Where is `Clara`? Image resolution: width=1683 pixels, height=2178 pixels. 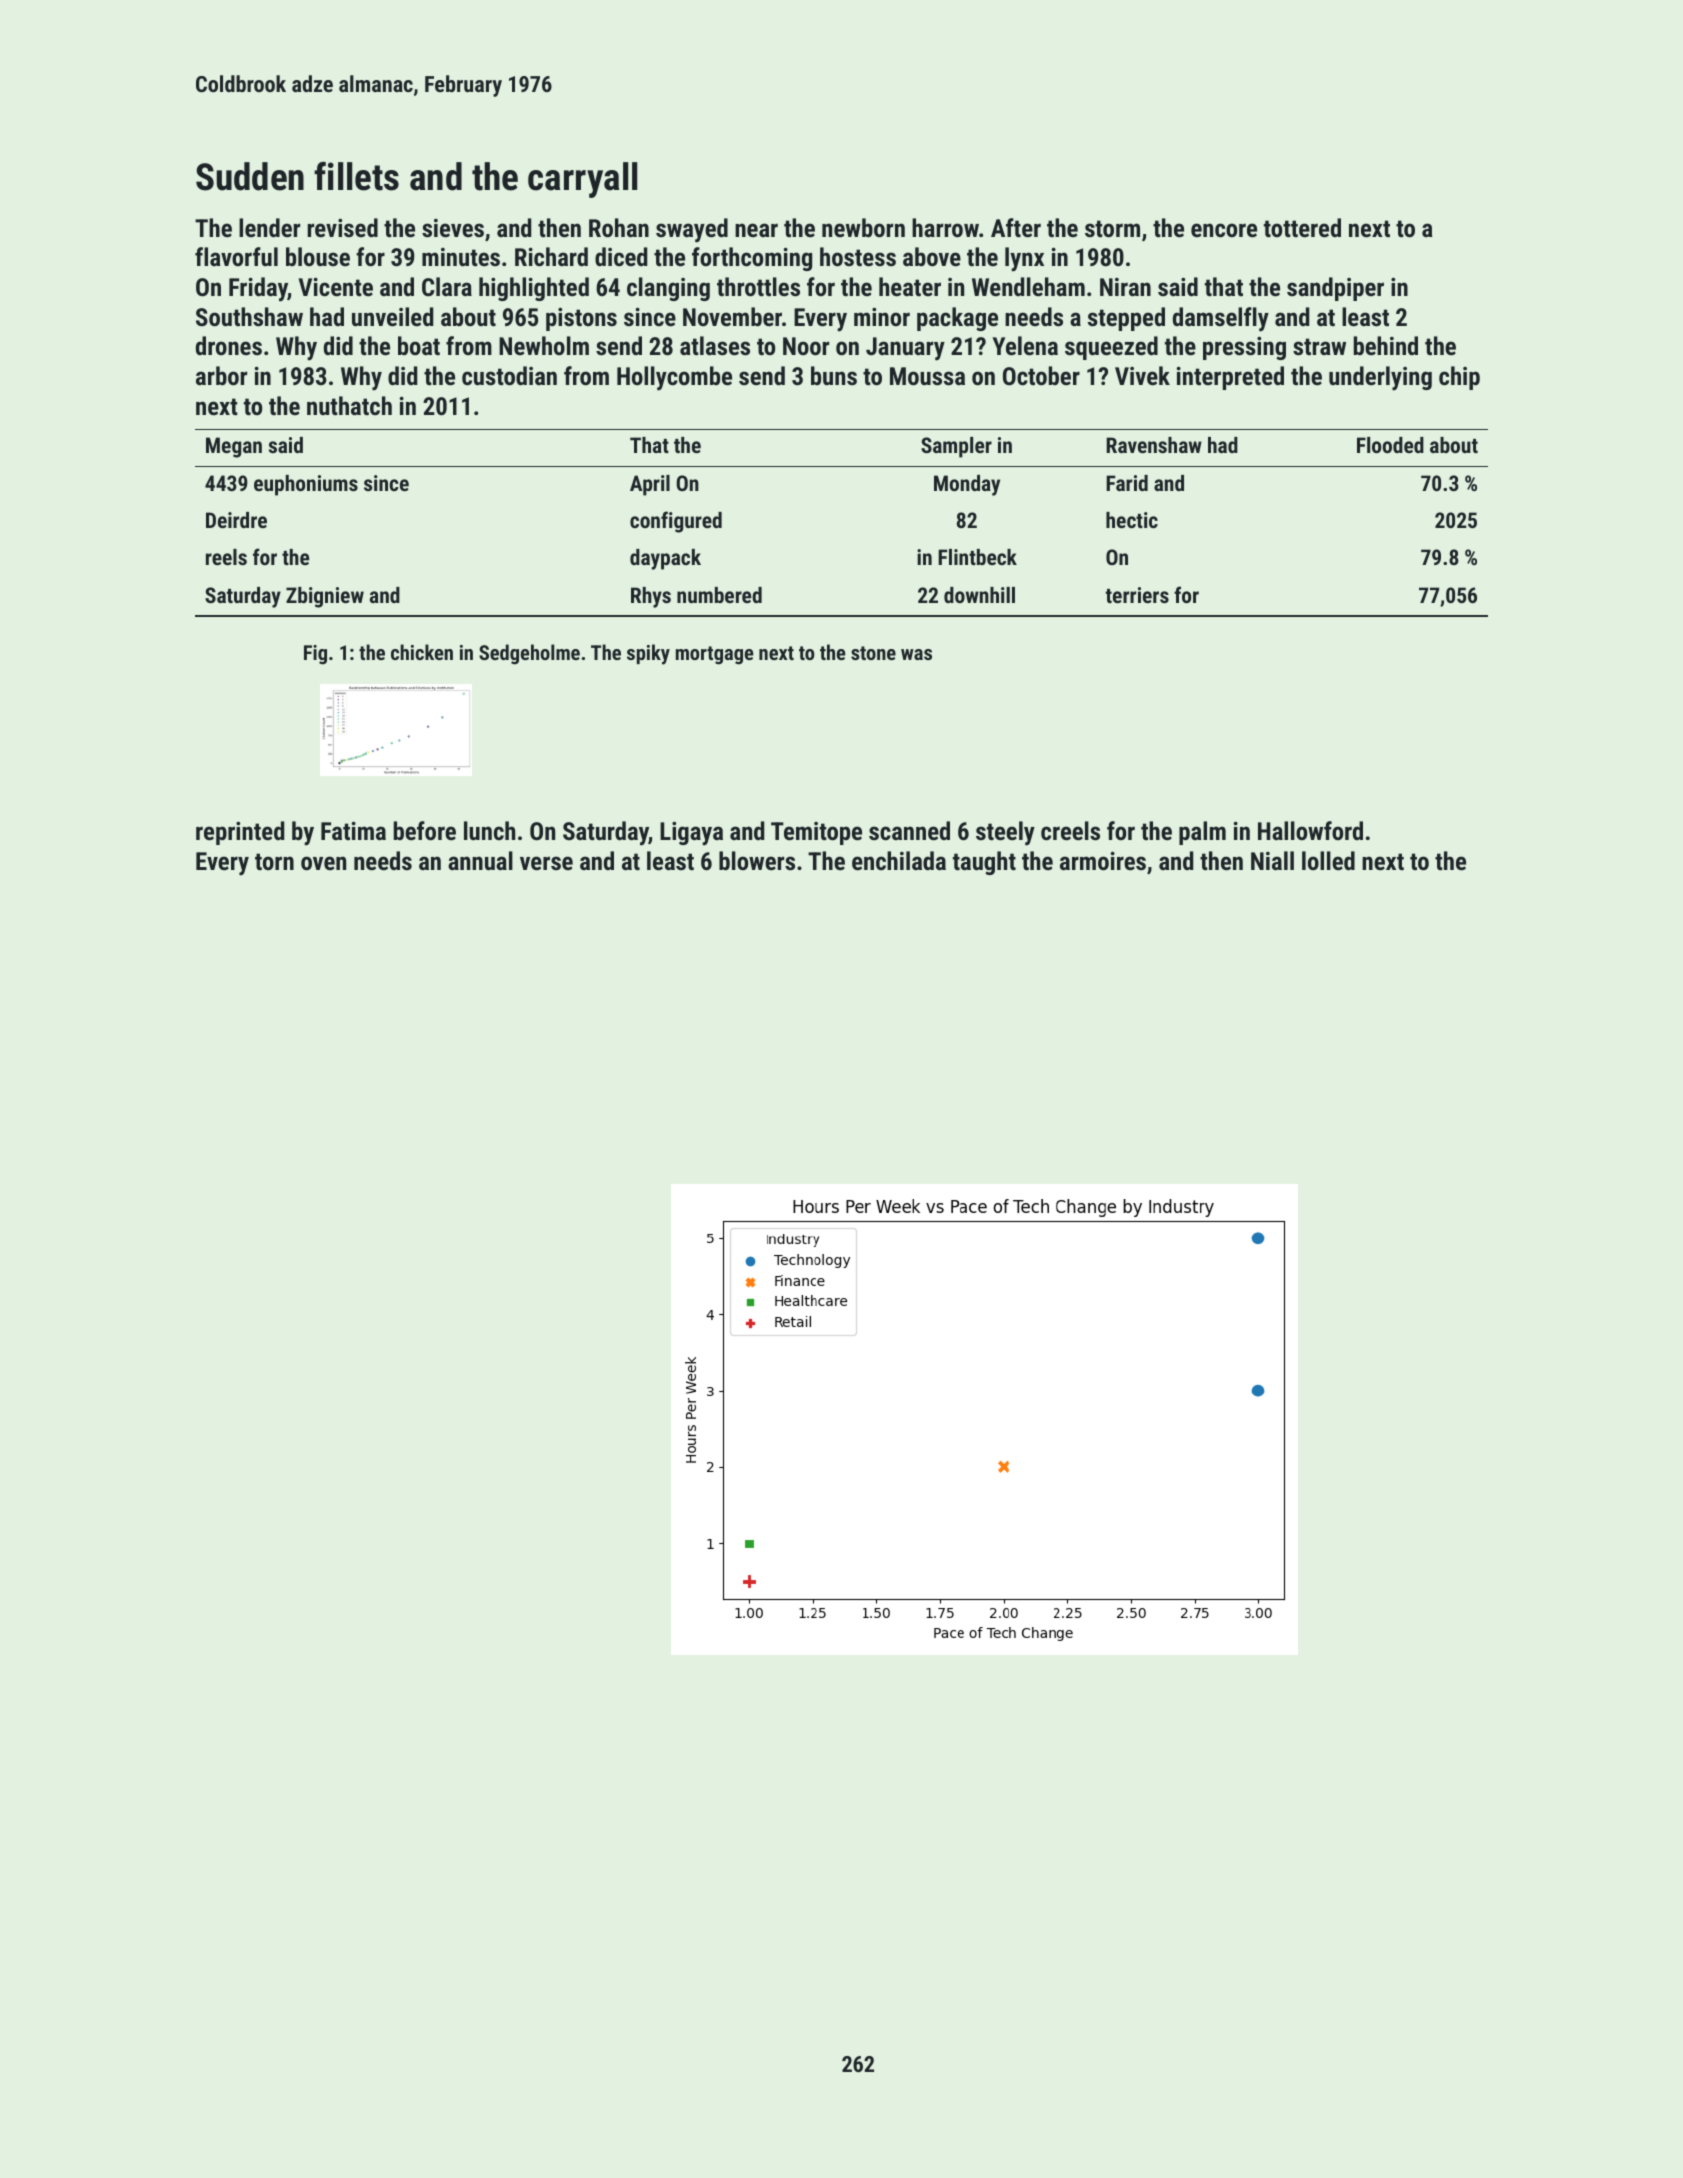 Clara is located at coordinates (447, 286).
